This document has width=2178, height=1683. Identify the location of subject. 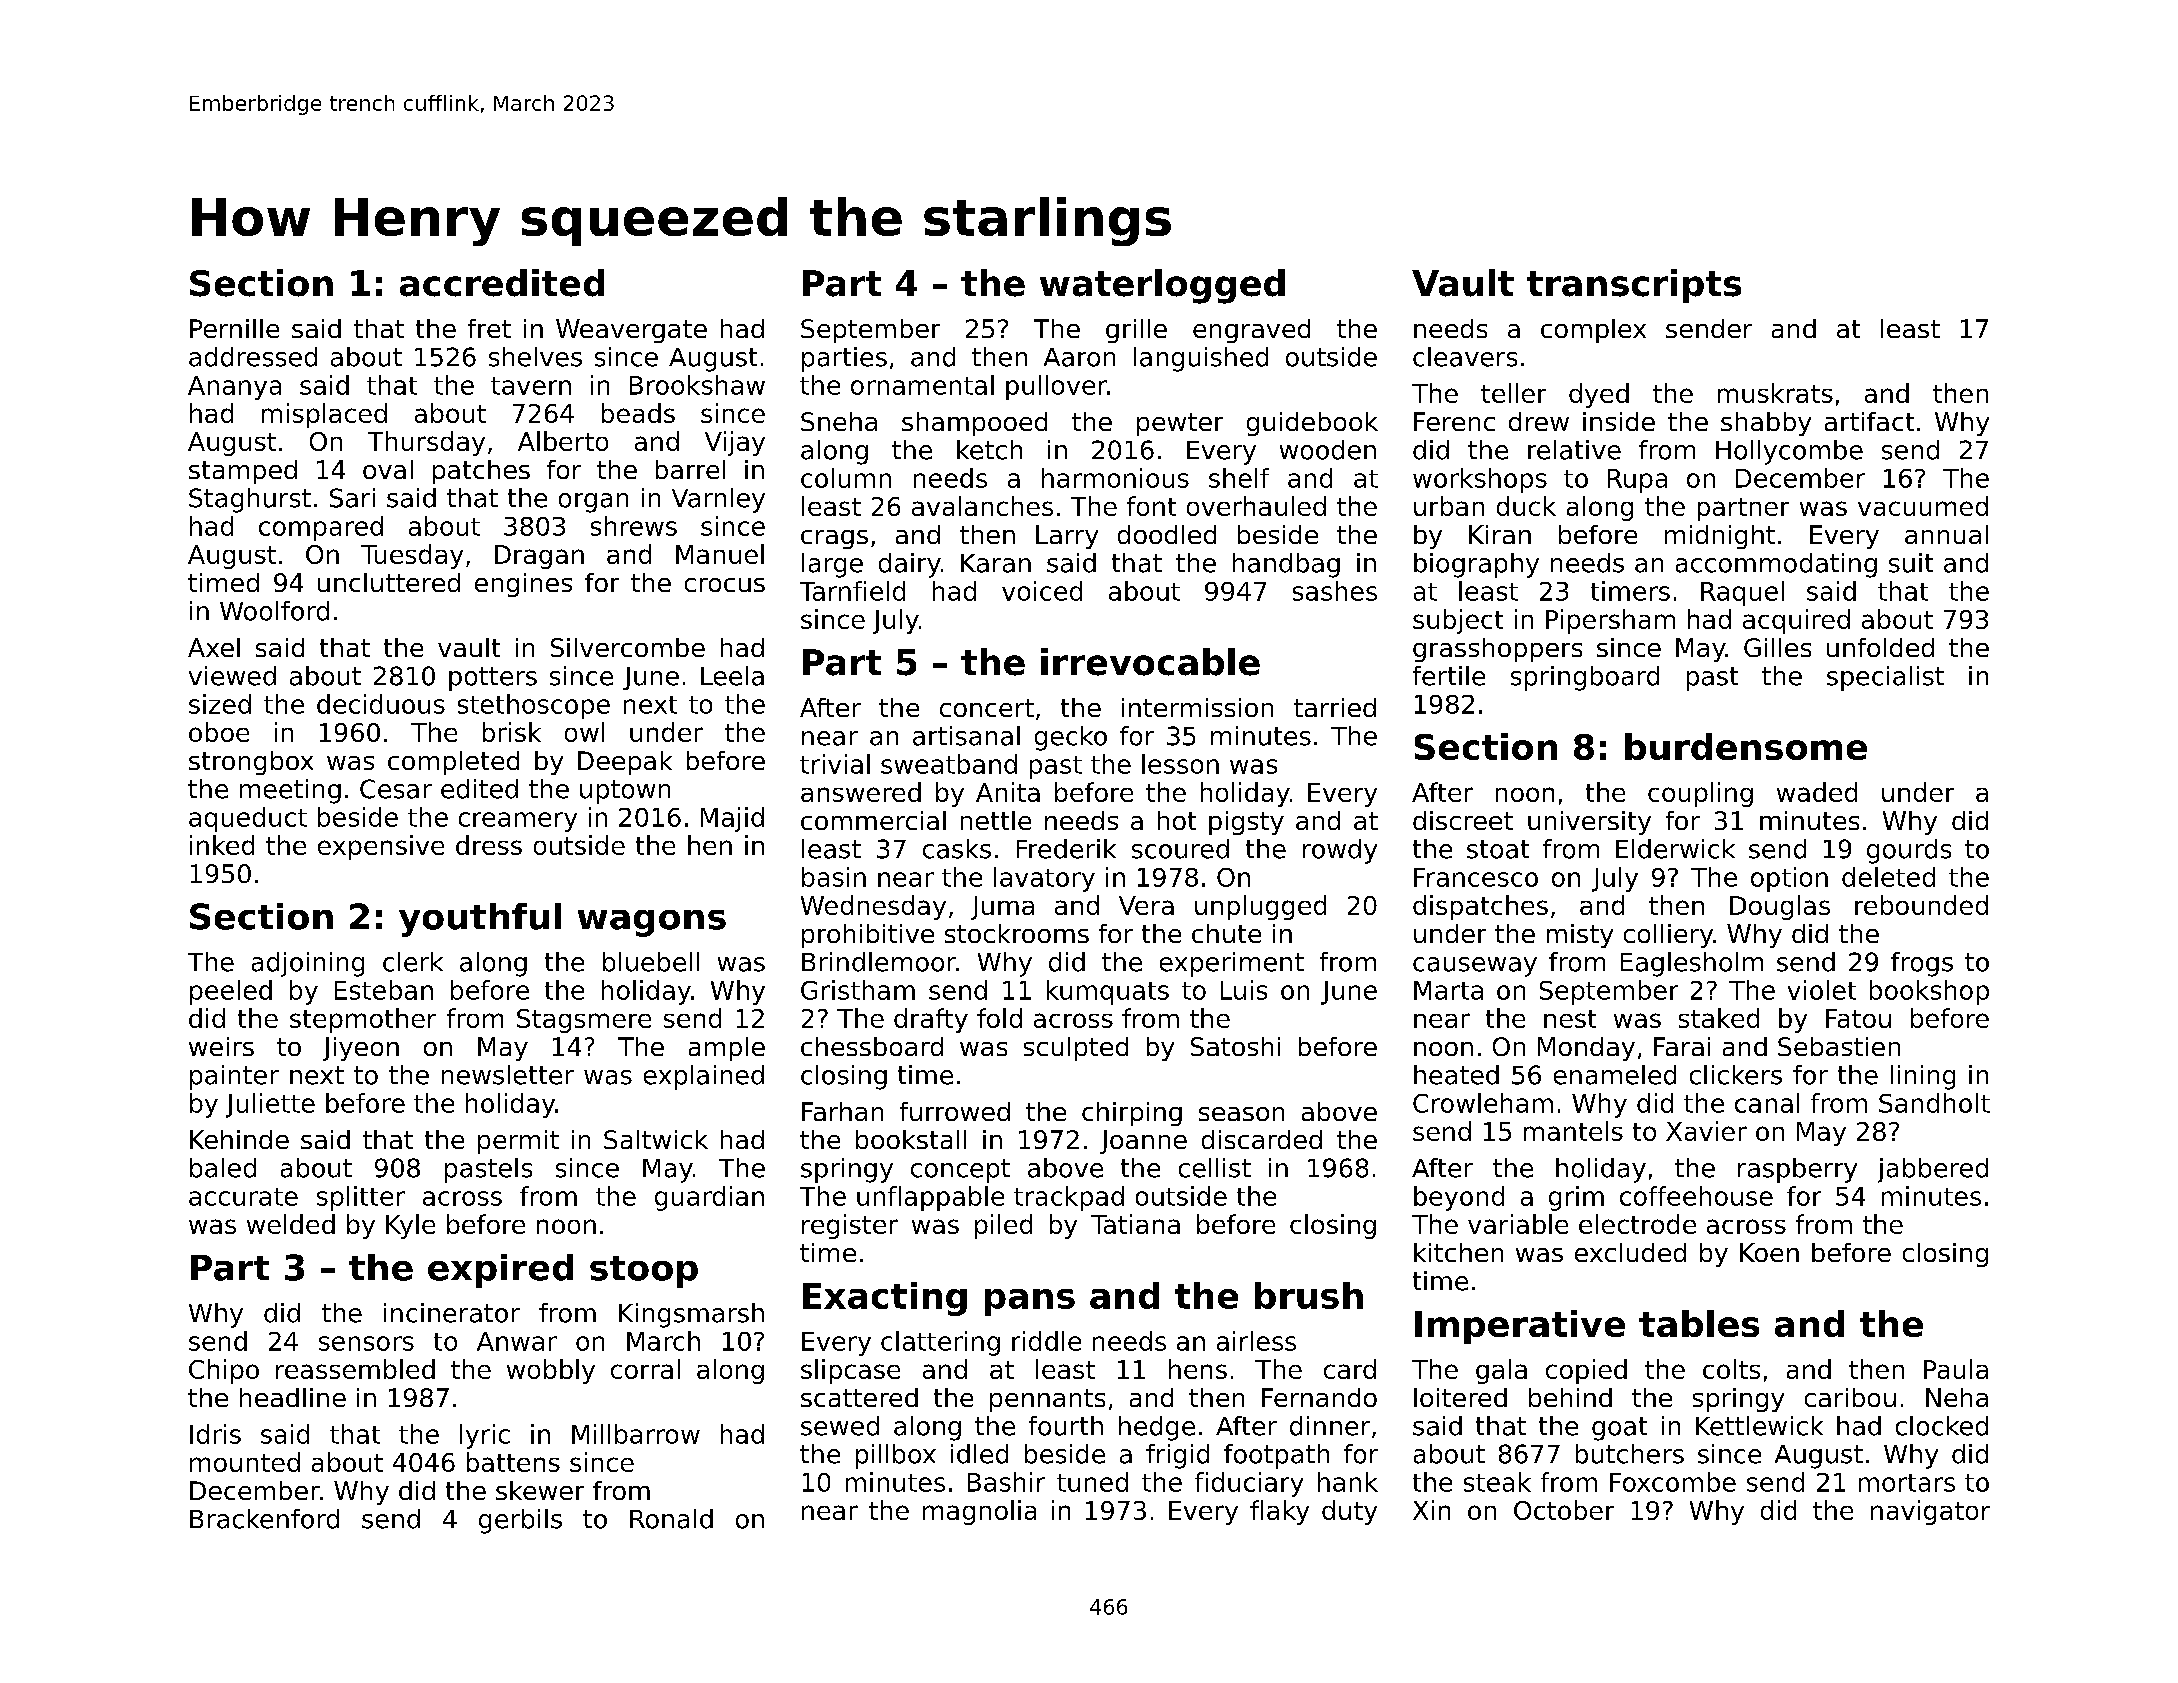
(1458, 621).
